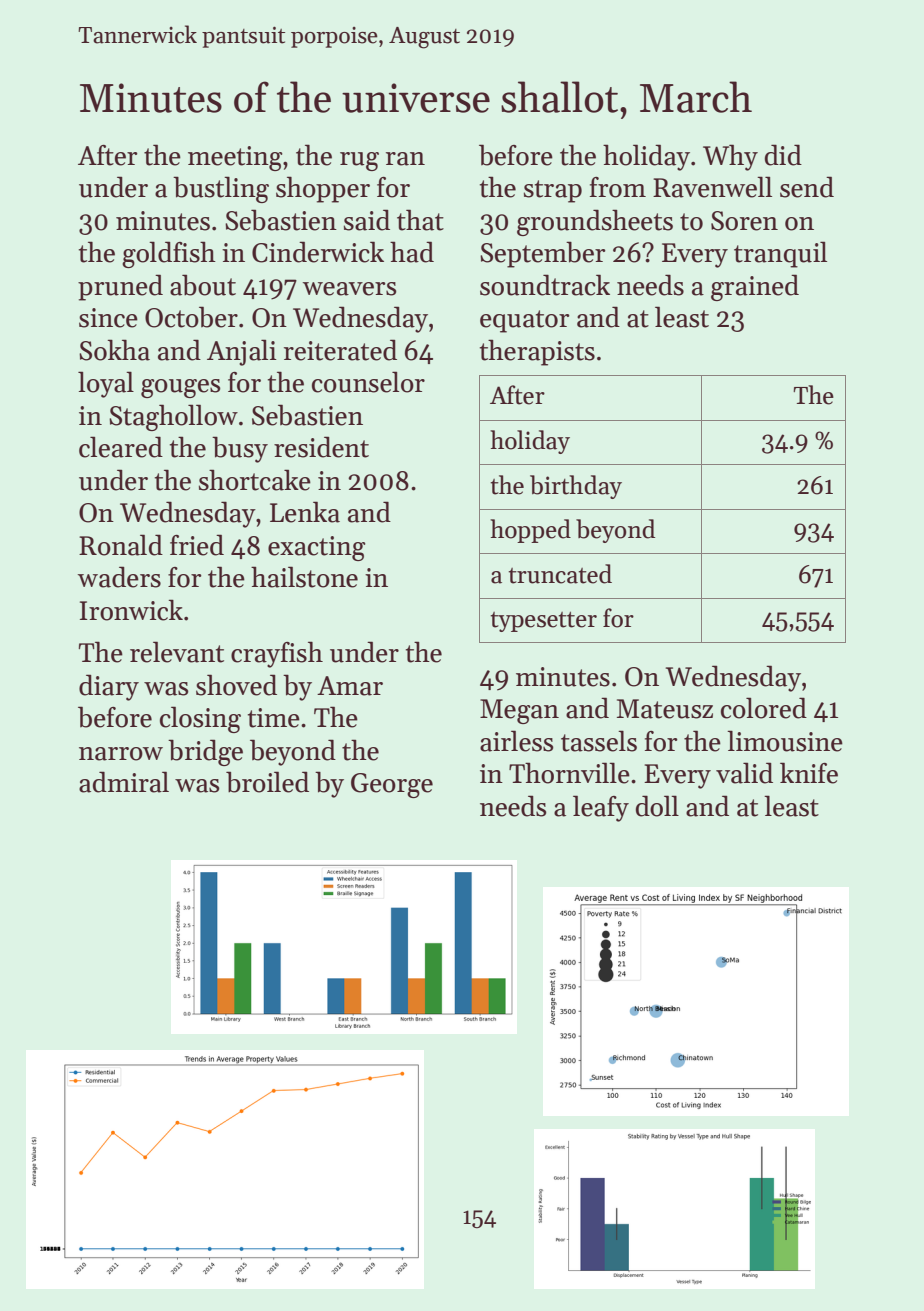 This page has width=924, height=1311. I want to click on did, so click(783, 155).
